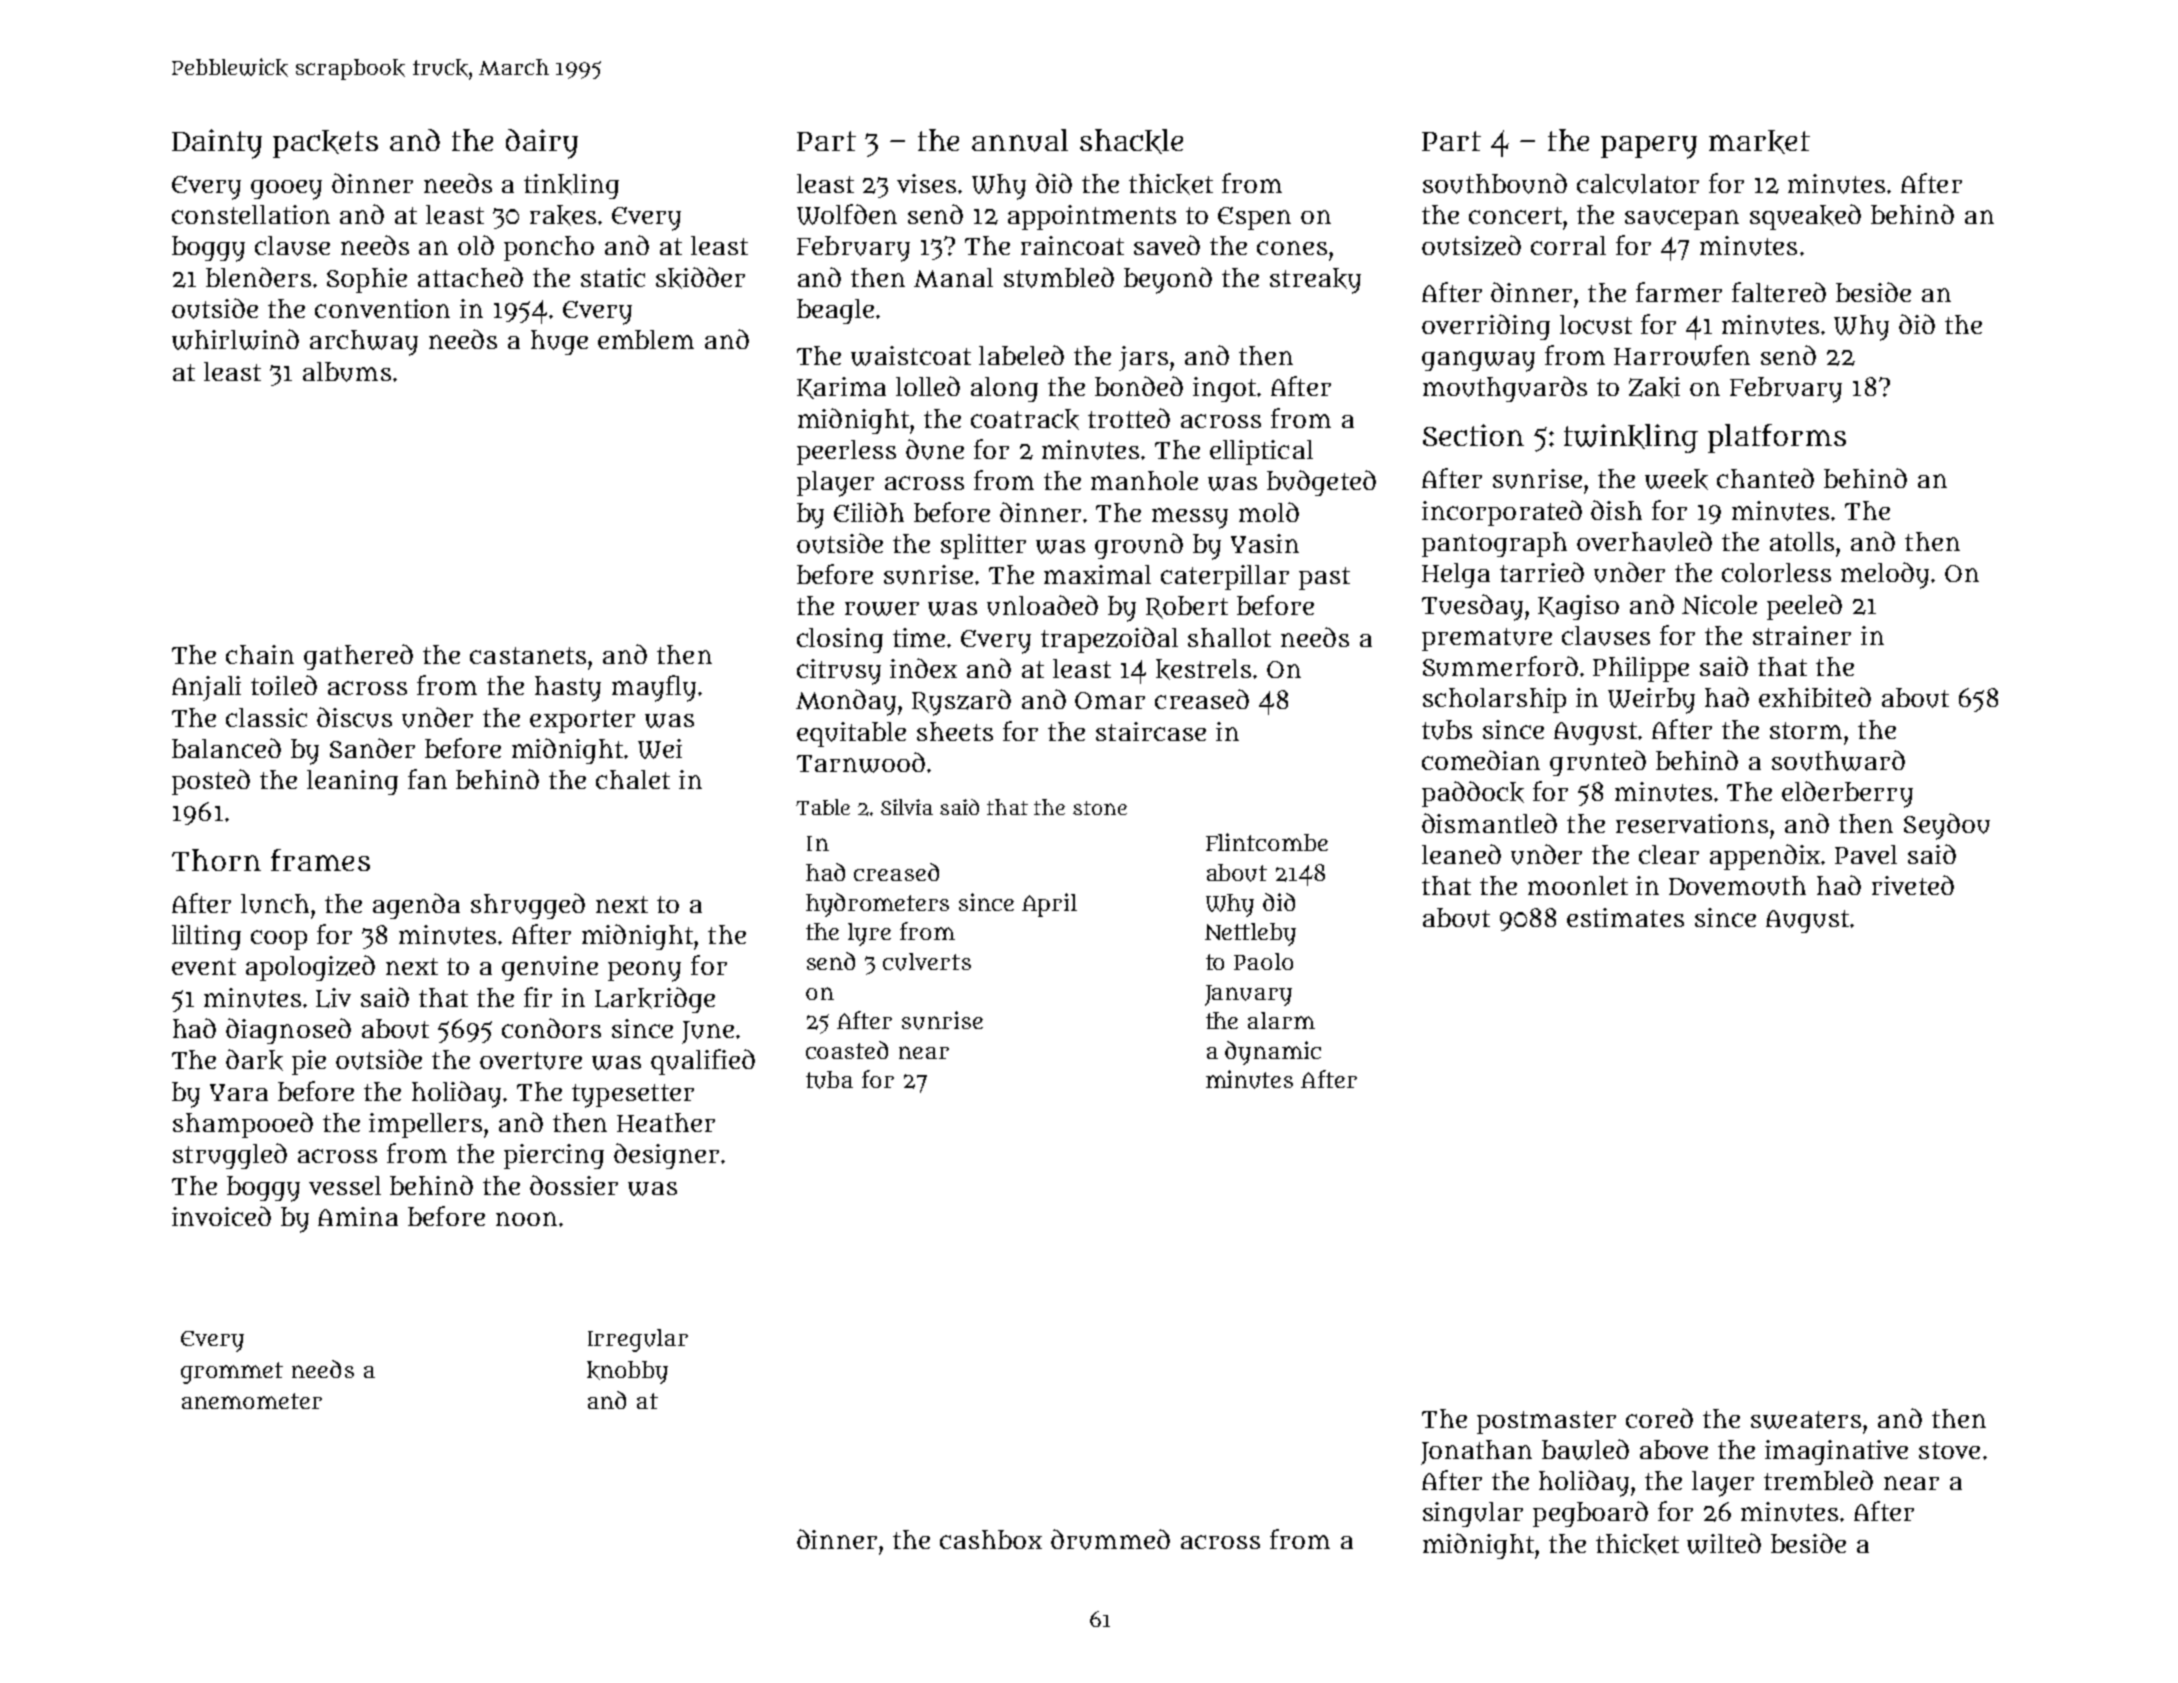 The height and width of the screenshot is (1683, 2178). Describe the element at coordinates (1802, 541) in the screenshot. I see `atolls` at that location.
